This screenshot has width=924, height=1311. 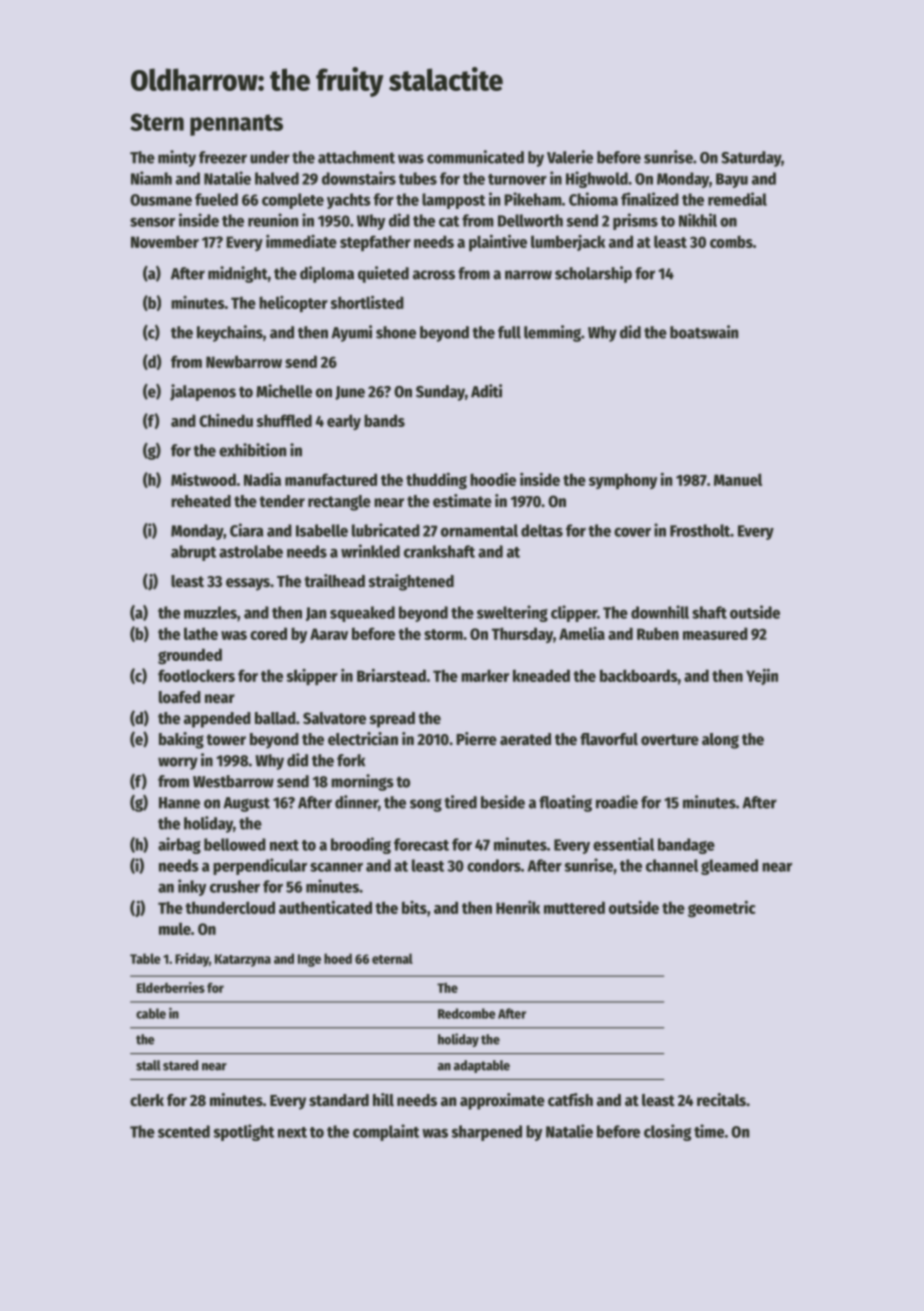 I want to click on measured, so click(x=715, y=633).
